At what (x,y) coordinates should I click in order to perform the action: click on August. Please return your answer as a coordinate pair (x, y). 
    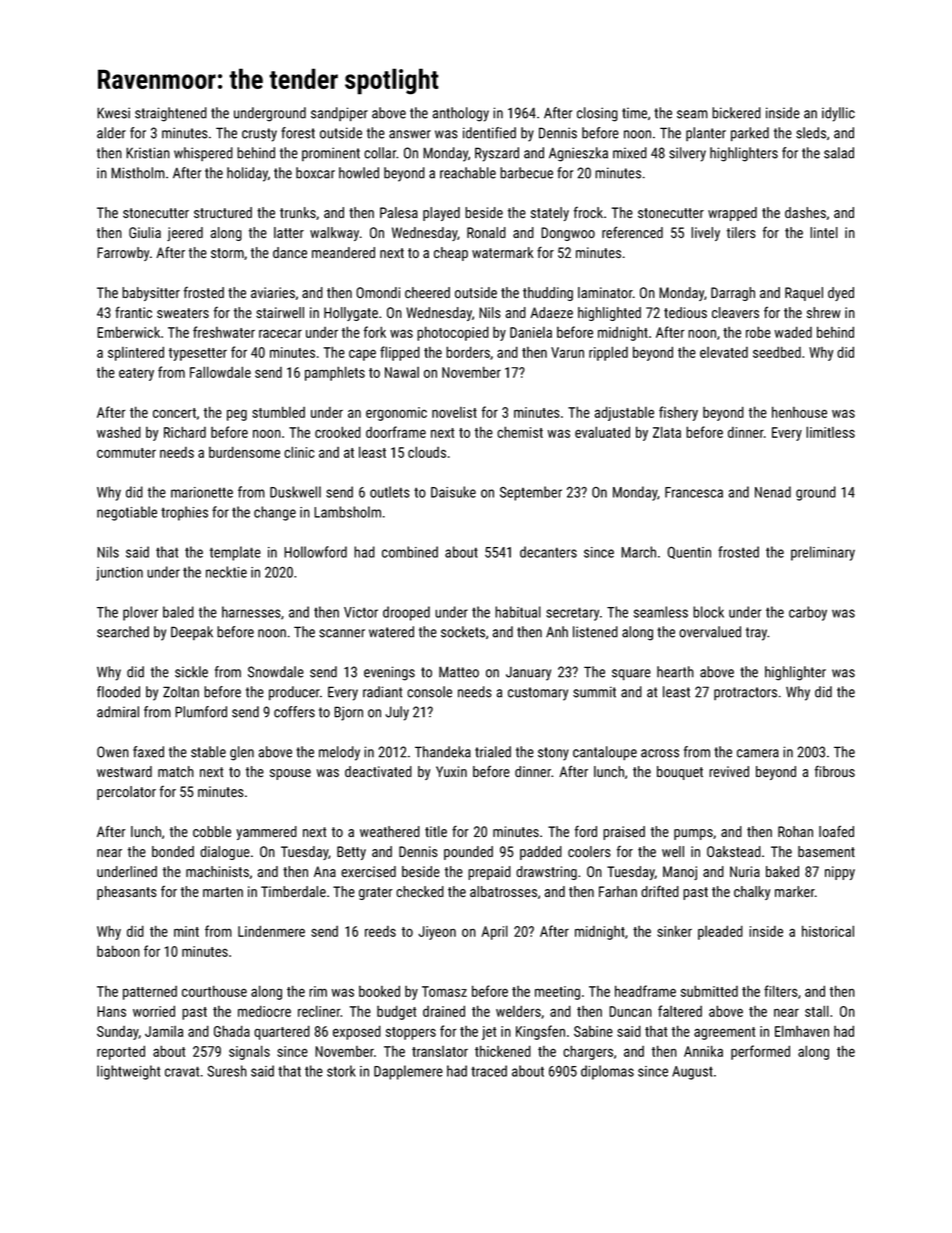
    Looking at the image, I should click on (692, 1073).
